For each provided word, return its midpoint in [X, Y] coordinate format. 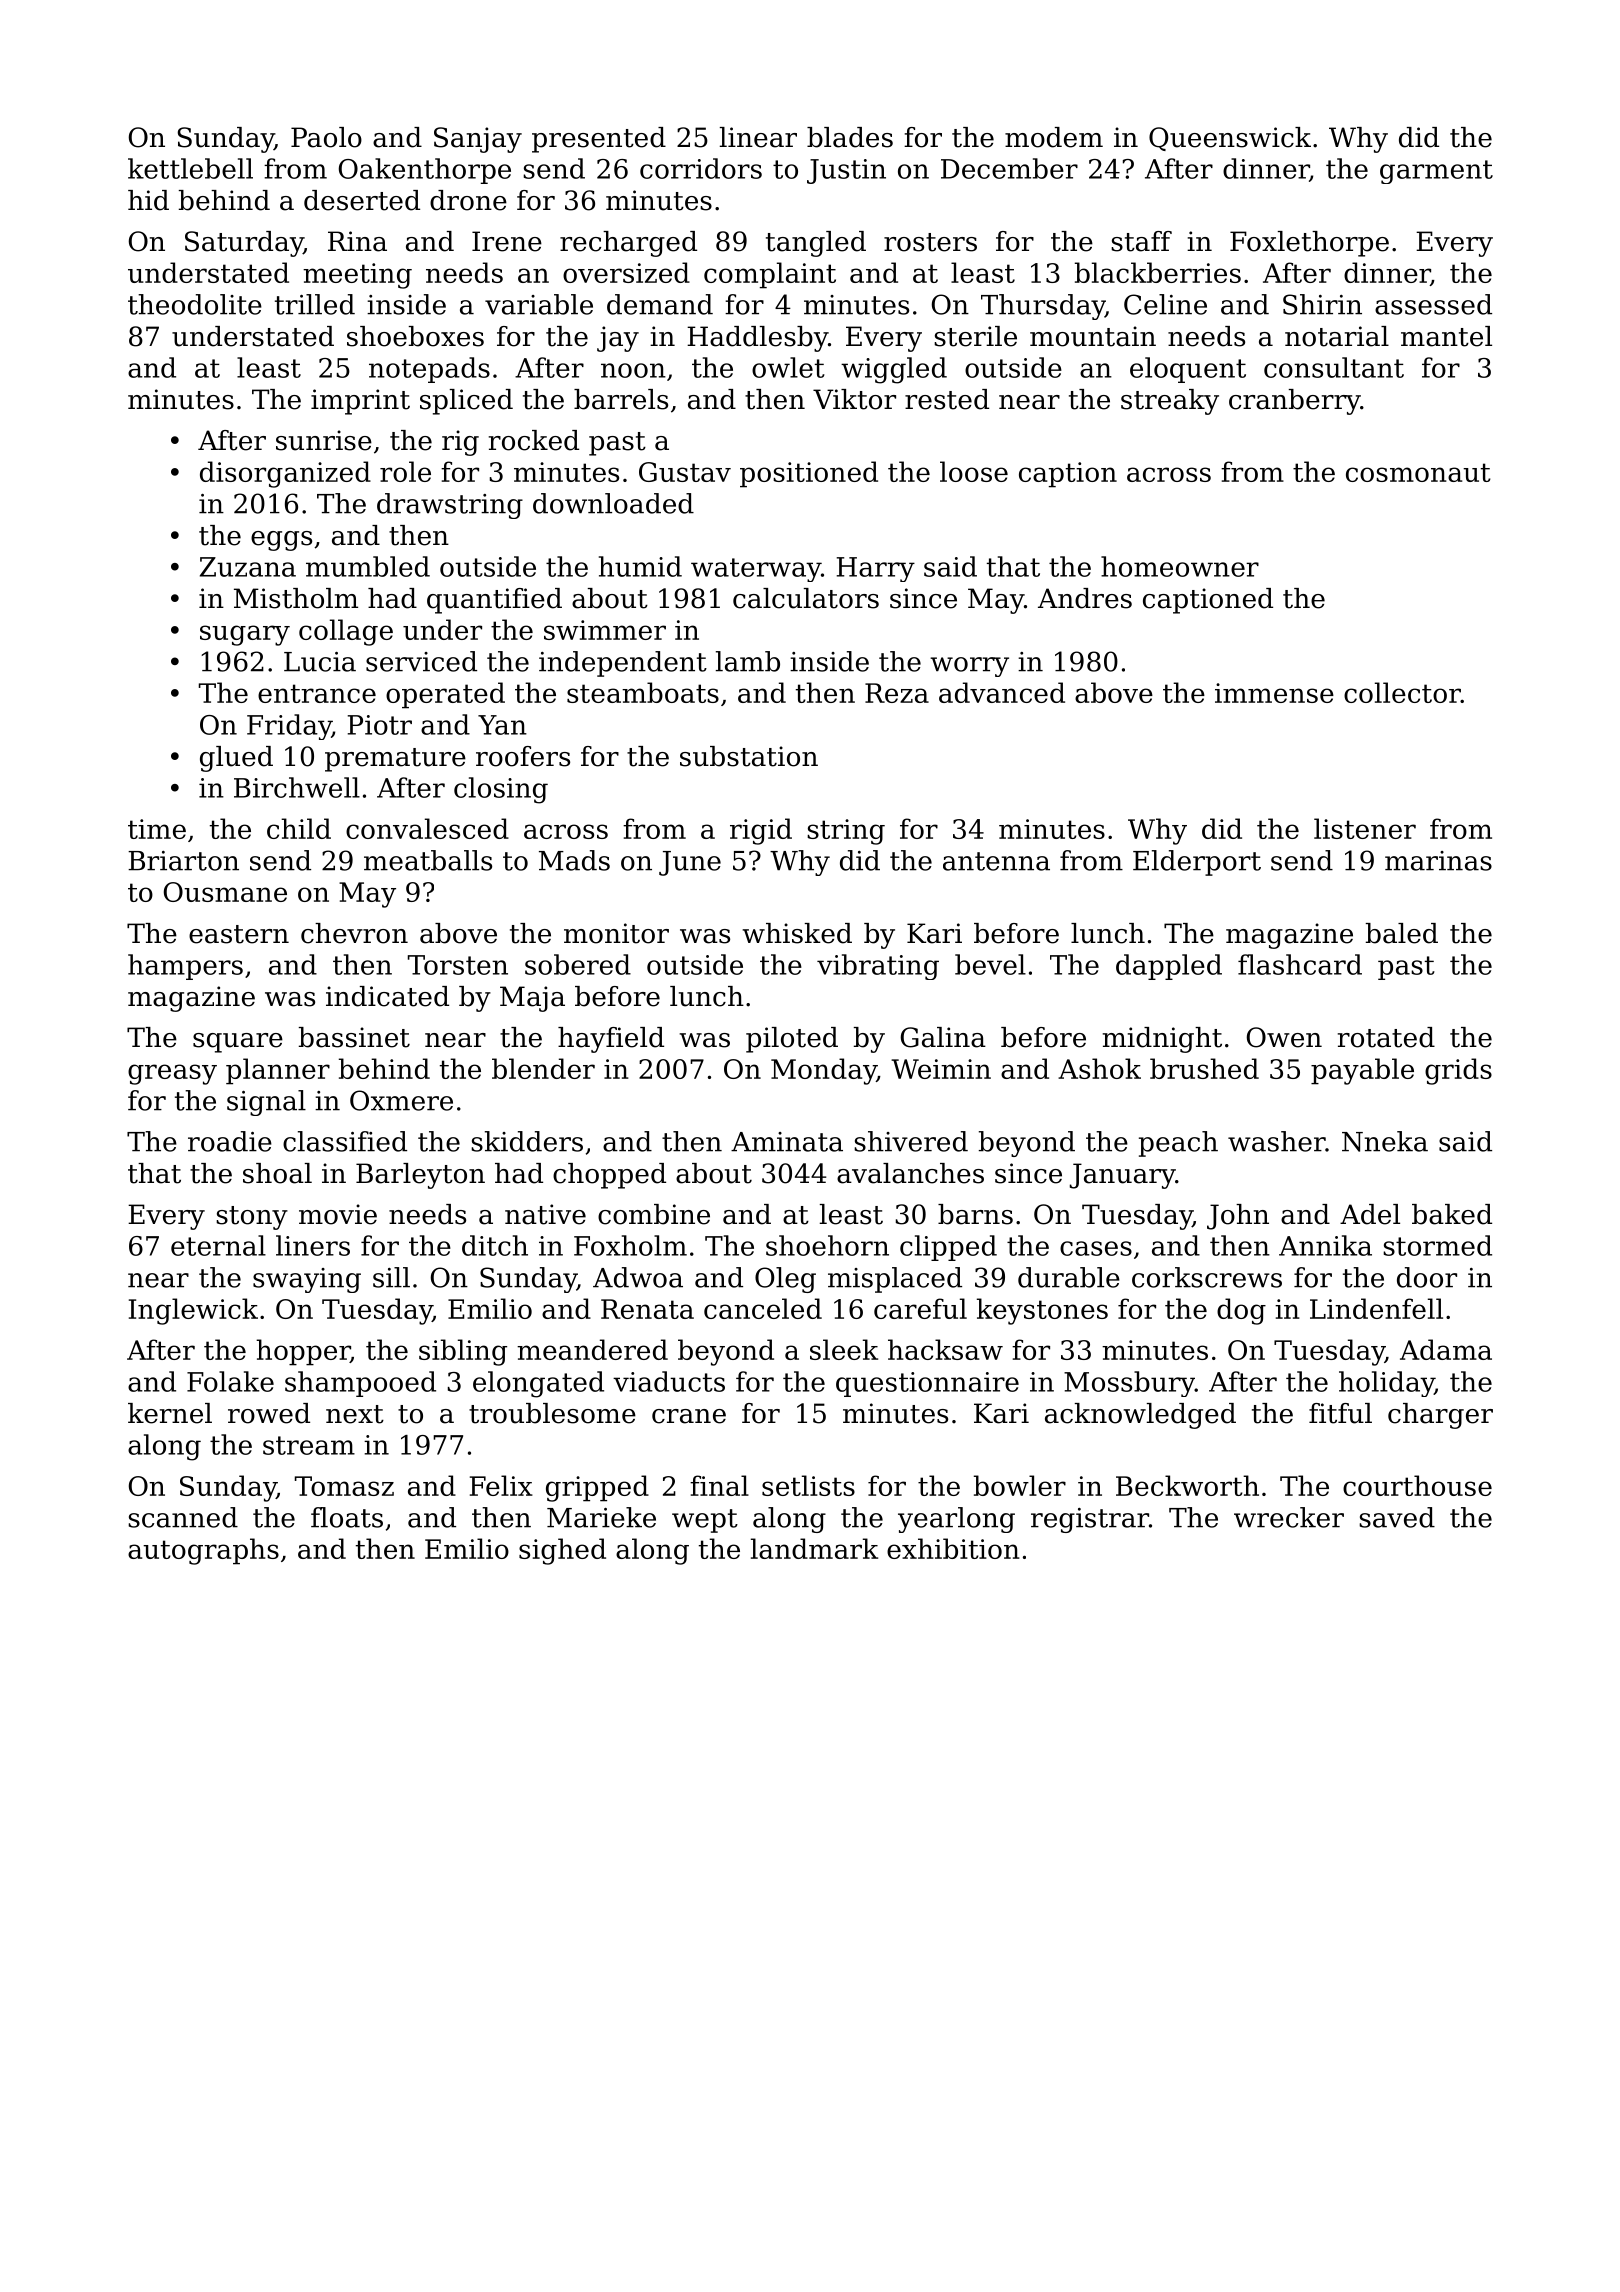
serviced [421, 661]
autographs [203, 1551]
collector [1402, 692]
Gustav [685, 472]
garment [1436, 172]
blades [850, 137]
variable [539, 304]
